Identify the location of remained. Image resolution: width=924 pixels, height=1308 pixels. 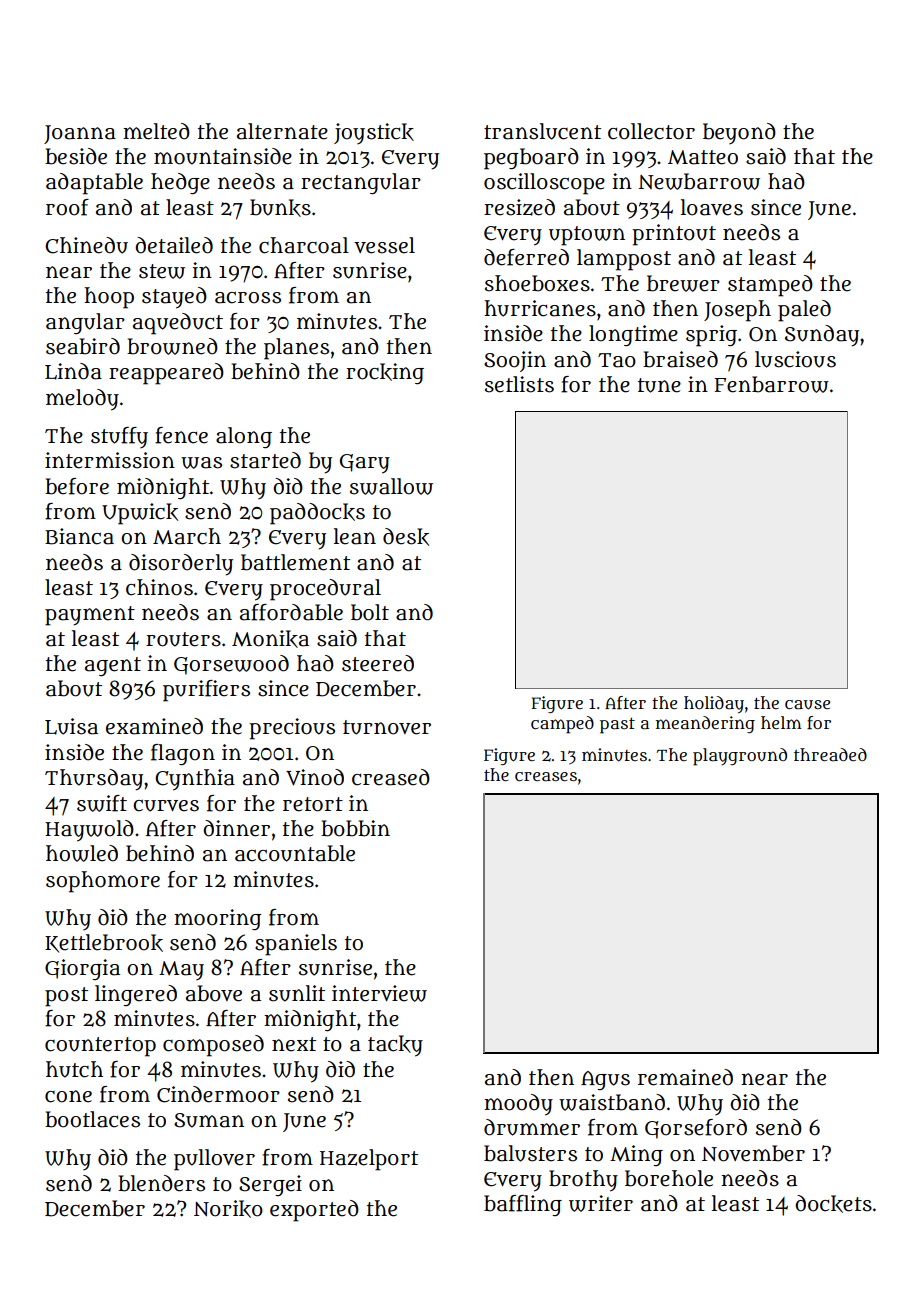
(685, 1077).
